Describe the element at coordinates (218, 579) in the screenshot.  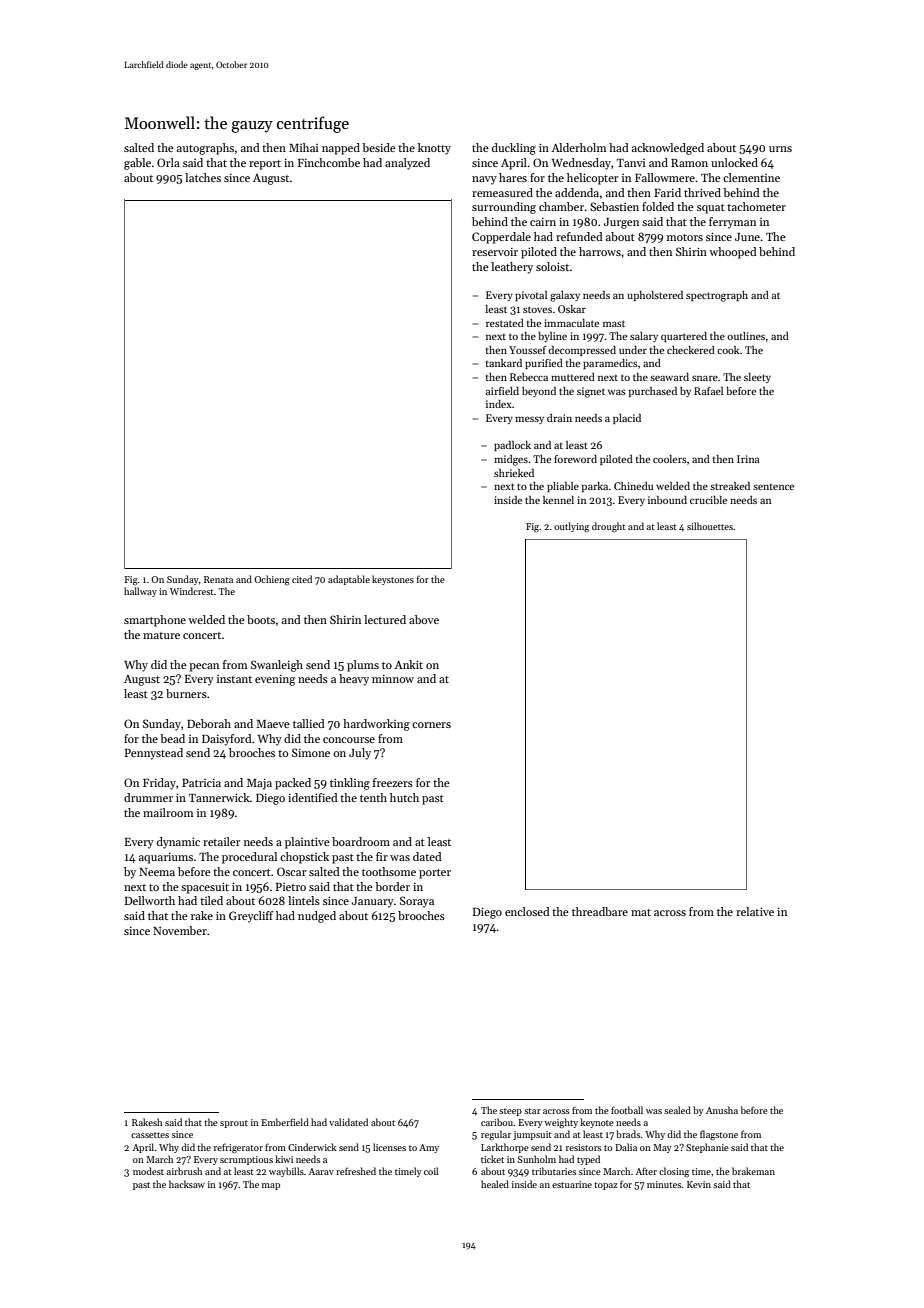
I see `Renata` at that location.
